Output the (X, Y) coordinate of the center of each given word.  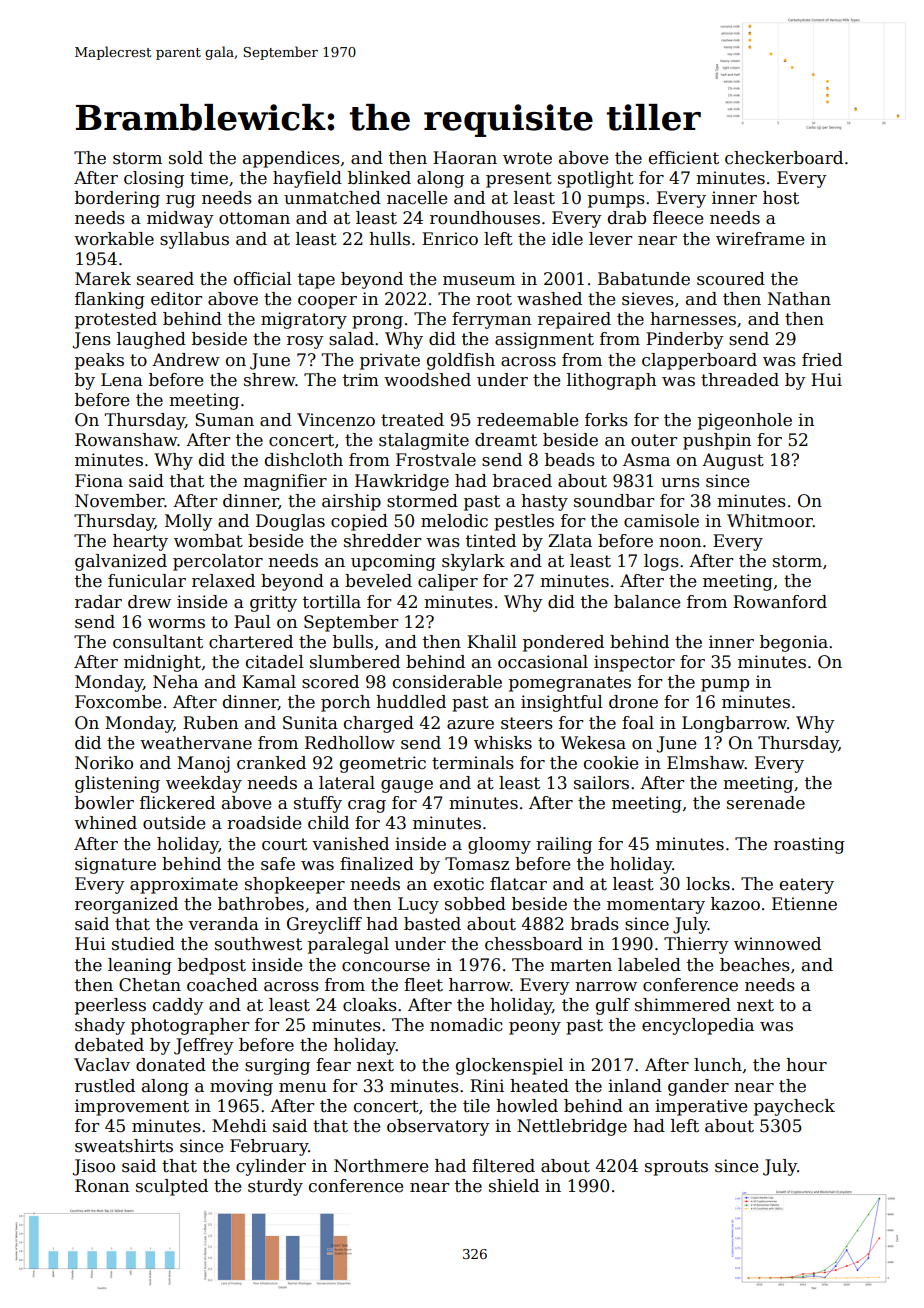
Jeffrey (204, 1046)
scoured (731, 279)
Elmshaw (706, 763)
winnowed (777, 944)
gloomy (499, 845)
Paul (252, 622)
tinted (491, 541)
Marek (103, 279)
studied (143, 944)
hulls (389, 239)
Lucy (418, 905)
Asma (646, 460)
